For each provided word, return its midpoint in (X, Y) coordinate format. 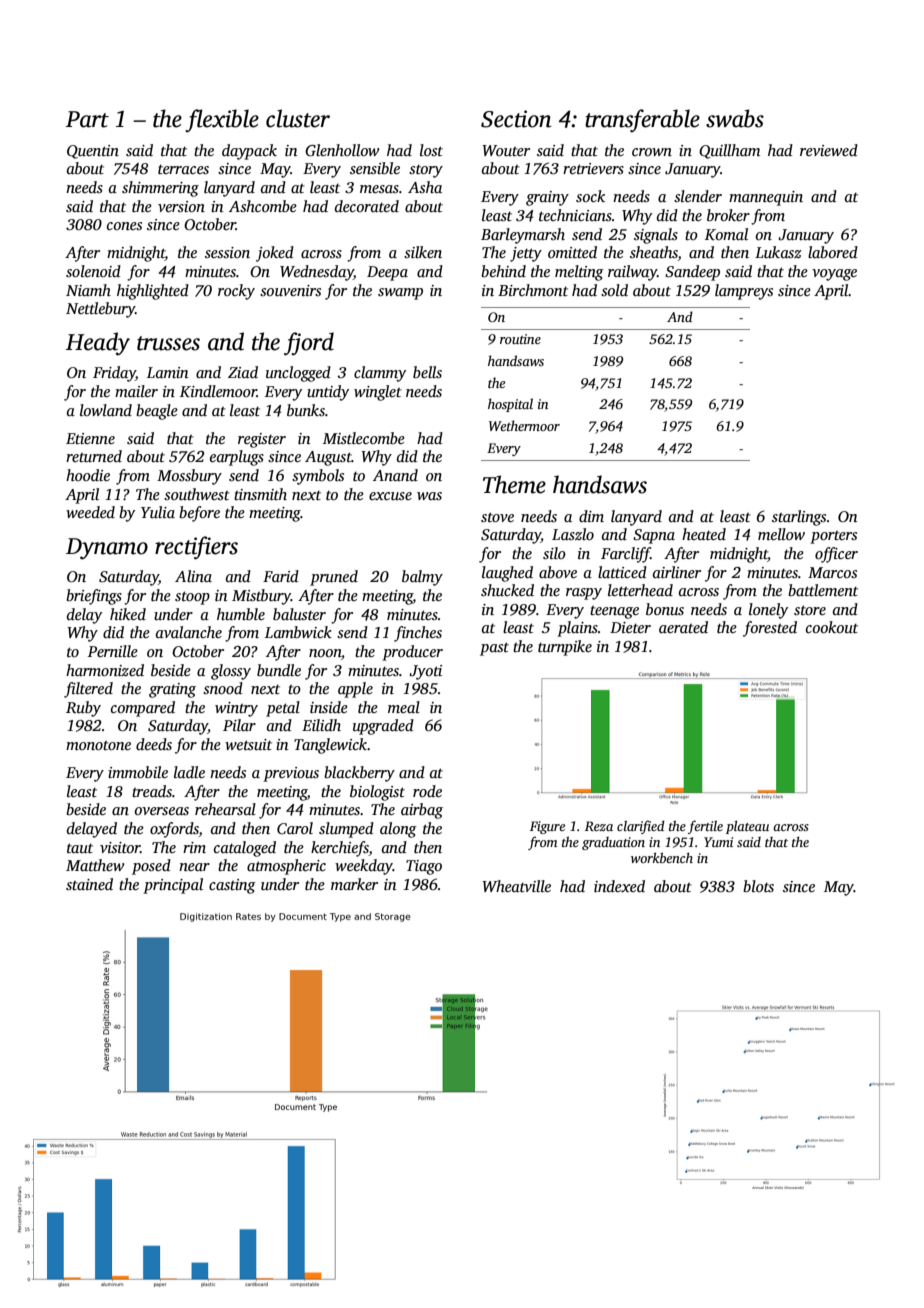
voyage (834, 275)
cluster (298, 118)
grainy (547, 198)
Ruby (83, 709)
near (194, 867)
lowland (106, 410)
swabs (735, 118)
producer (412, 653)
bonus (665, 609)
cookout (832, 627)
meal (404, 707)
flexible (222, 120)
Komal (726, 234)
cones (124, 226)
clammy (380, 374)
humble (241, 614)
